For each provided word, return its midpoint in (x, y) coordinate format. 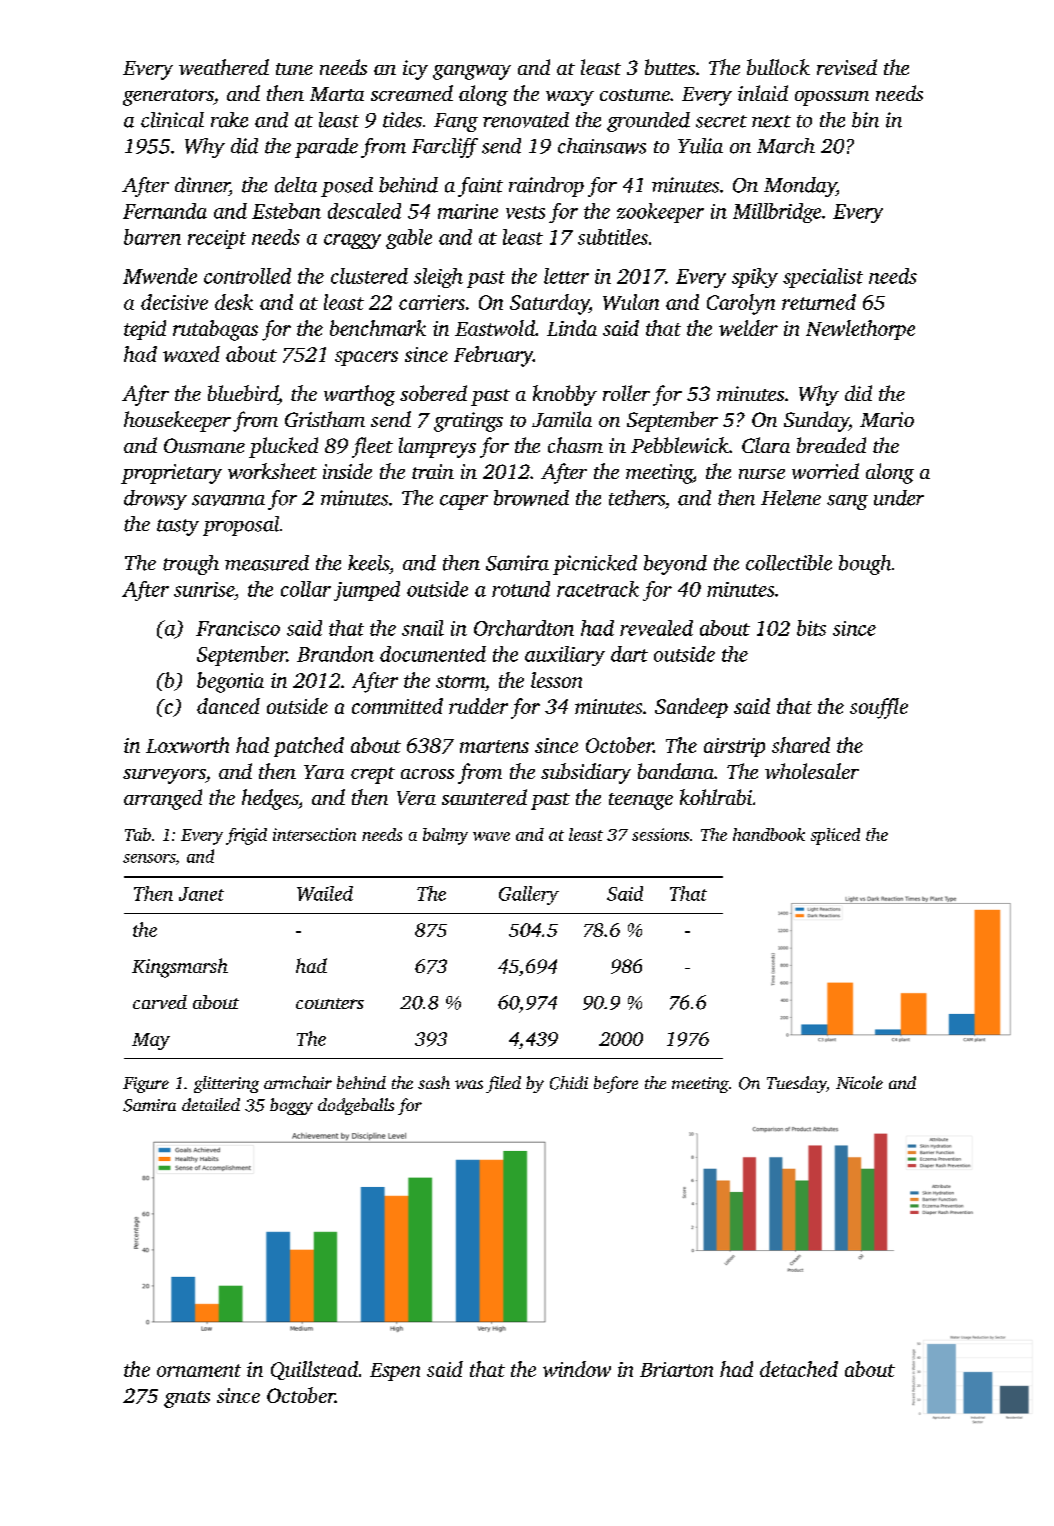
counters (330, 1003)
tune (294, 69)
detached (799, 1369)
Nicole (859, 1082)
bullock (778, 67)
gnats (187, 1399)
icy (415, 70)
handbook (769, 834)
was (469, 1084)
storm (460, 681)
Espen (395, 1372)
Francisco (238, 628)
